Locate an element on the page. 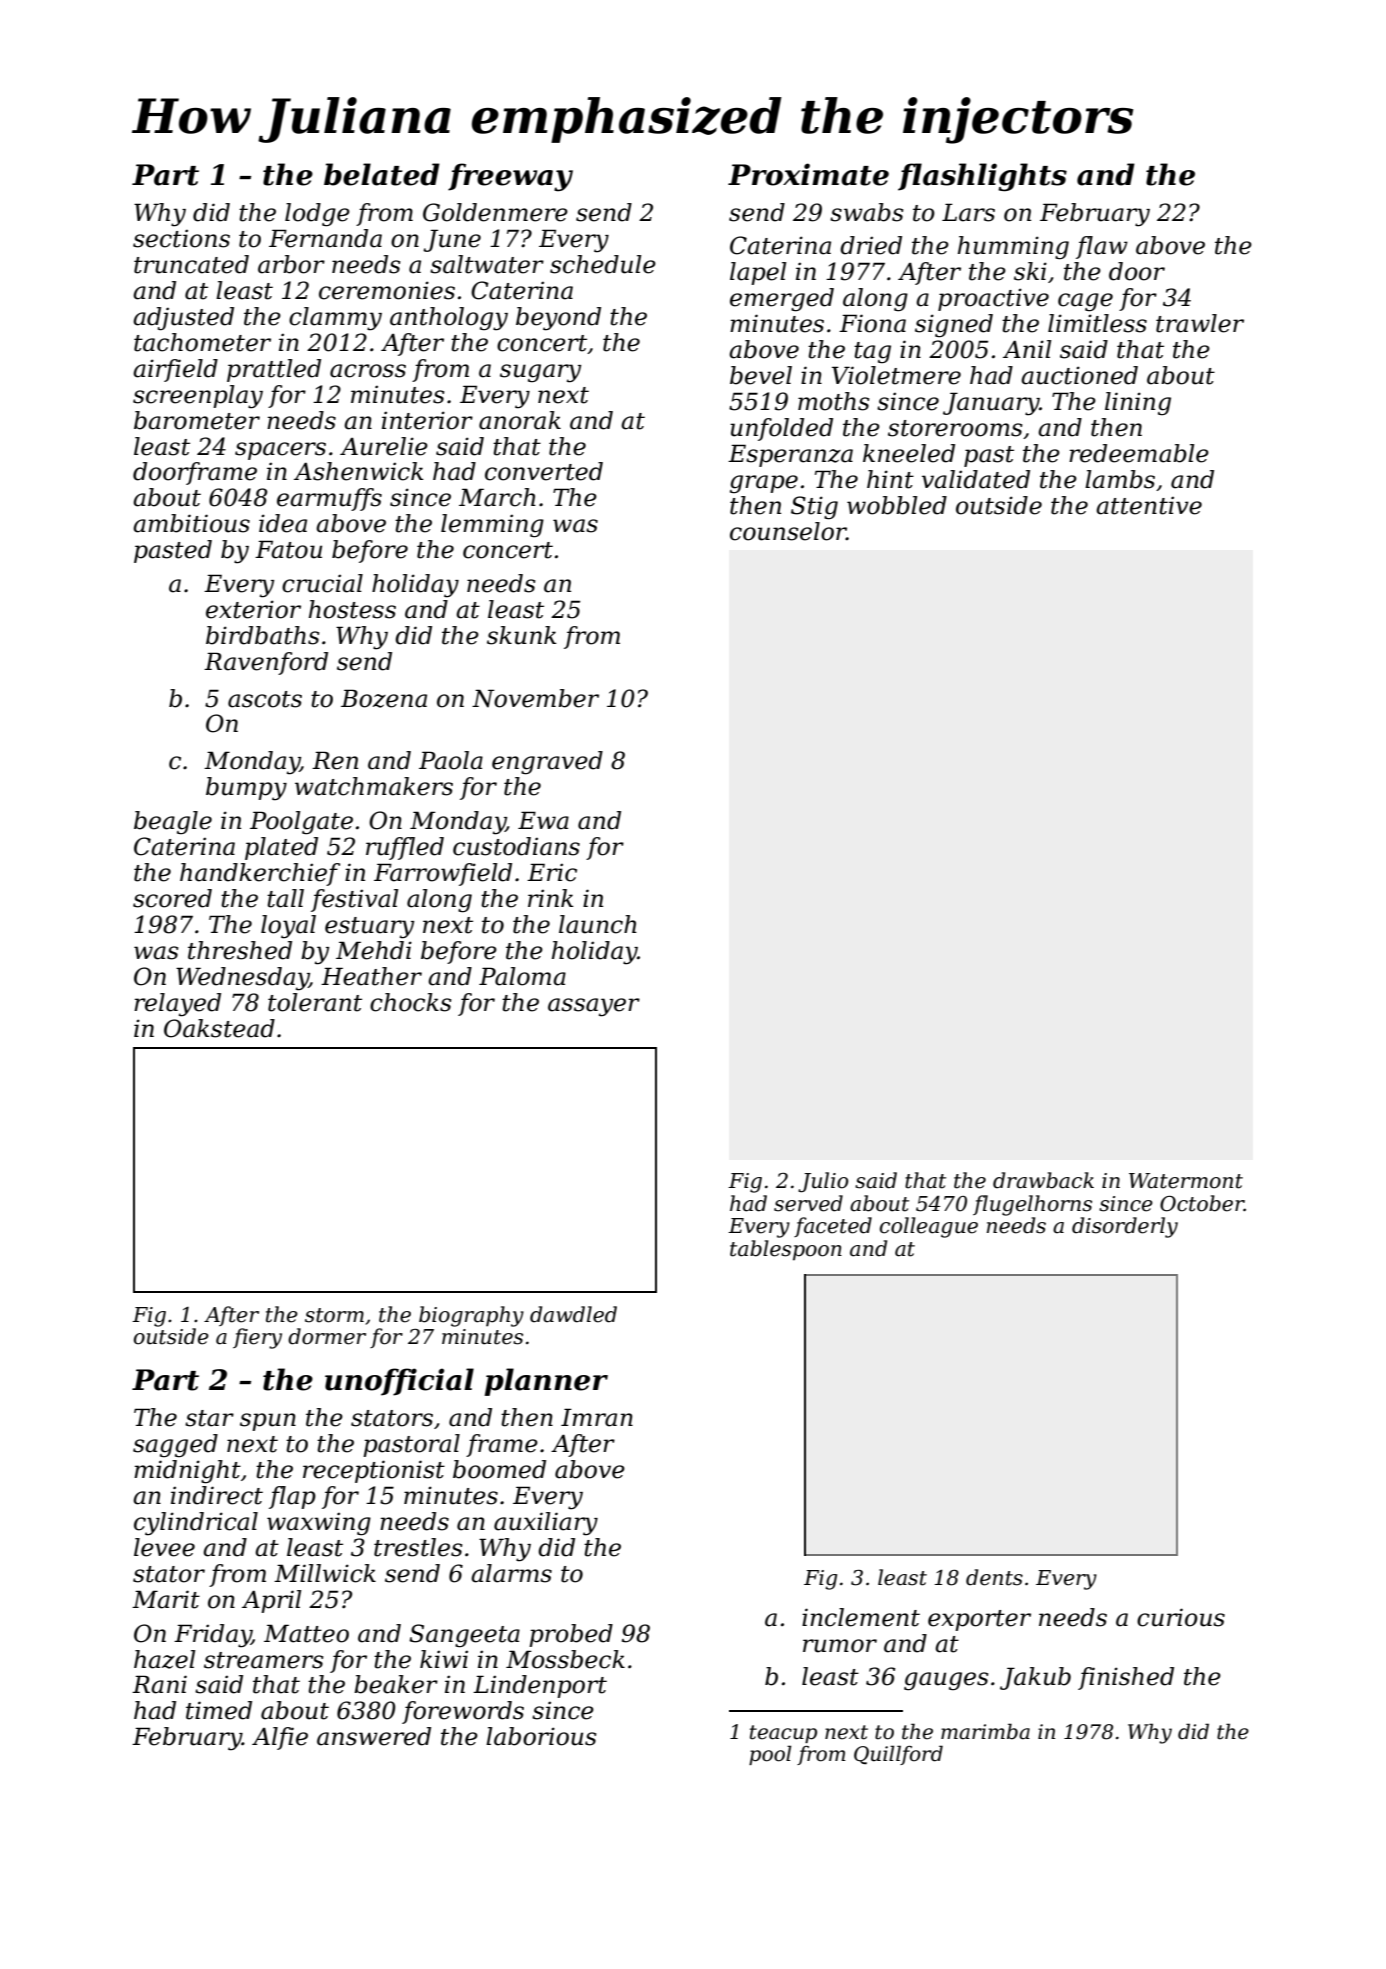  teacup is located at coordinates (783, 1734).
